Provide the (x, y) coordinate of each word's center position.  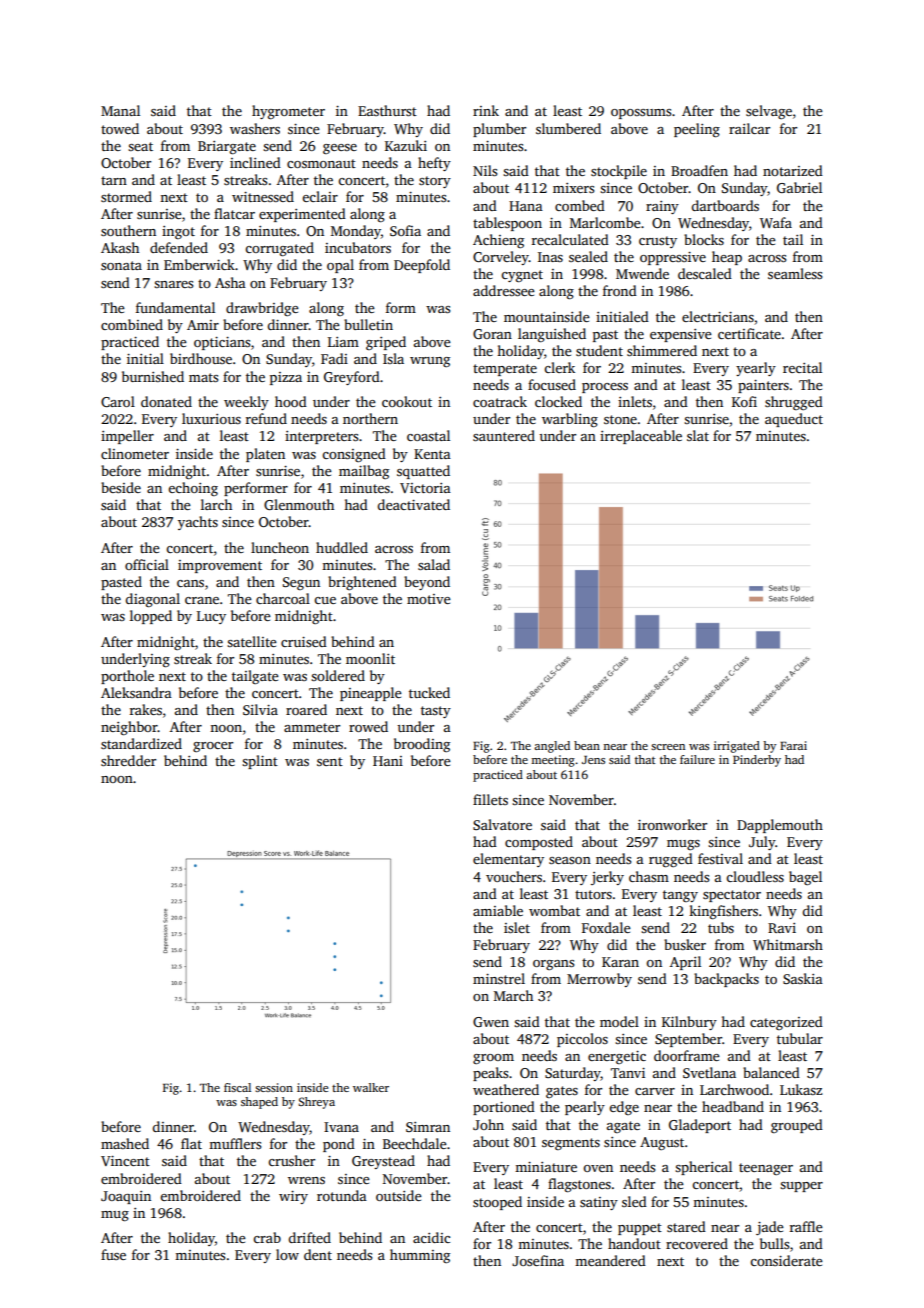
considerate (786, 1260)
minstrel (499, 978)
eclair (320, 196)
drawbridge (262, 309)
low (287, 1254)
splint (260, 762)
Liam (343, 342)
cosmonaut (321, 163)
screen (668, 747)
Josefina (538, 1260)
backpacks (726, 980)
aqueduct (794, 420)
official (147, 564)
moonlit (370, 658)
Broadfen (699, 170)
